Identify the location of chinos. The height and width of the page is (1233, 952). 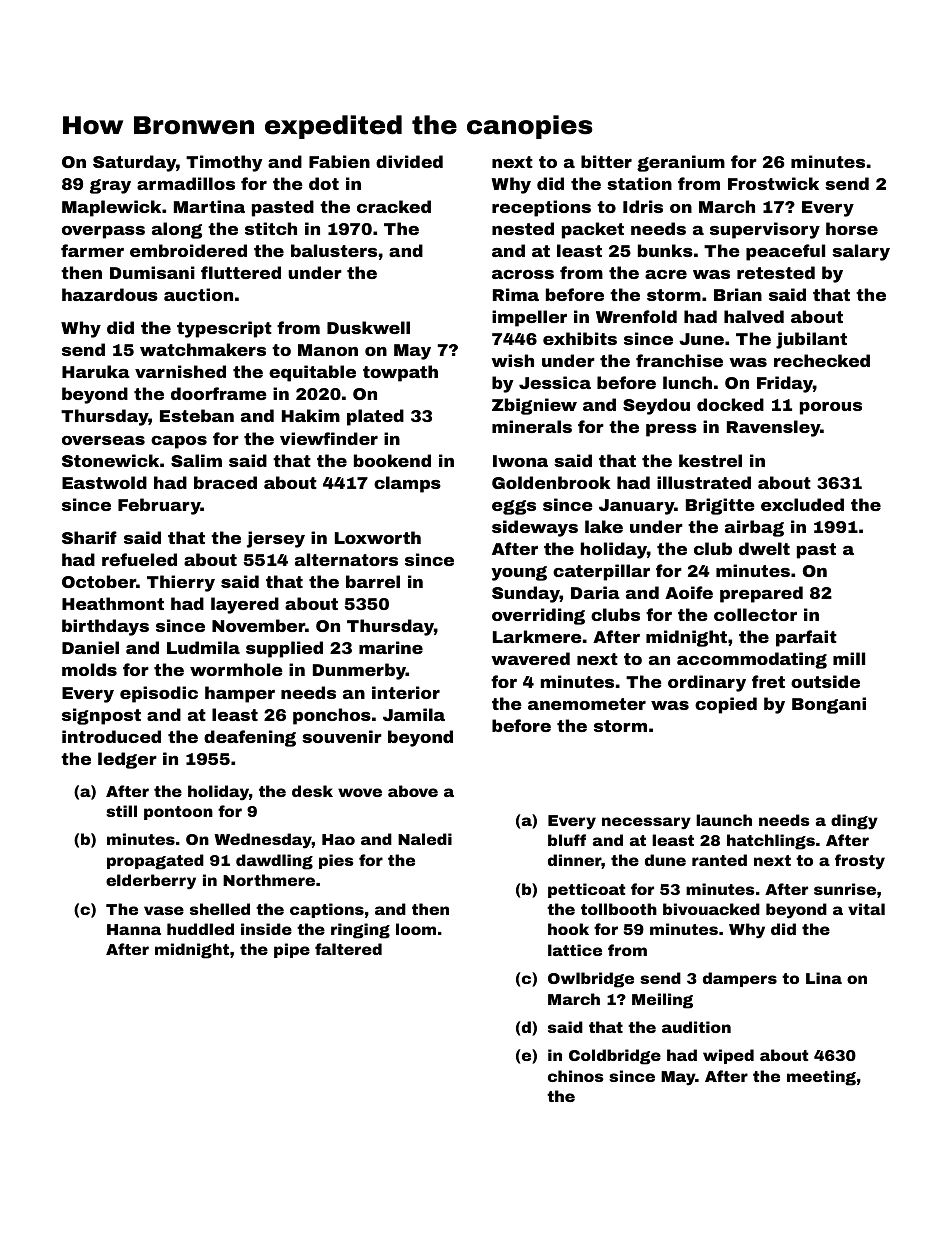
(576, 1076).
